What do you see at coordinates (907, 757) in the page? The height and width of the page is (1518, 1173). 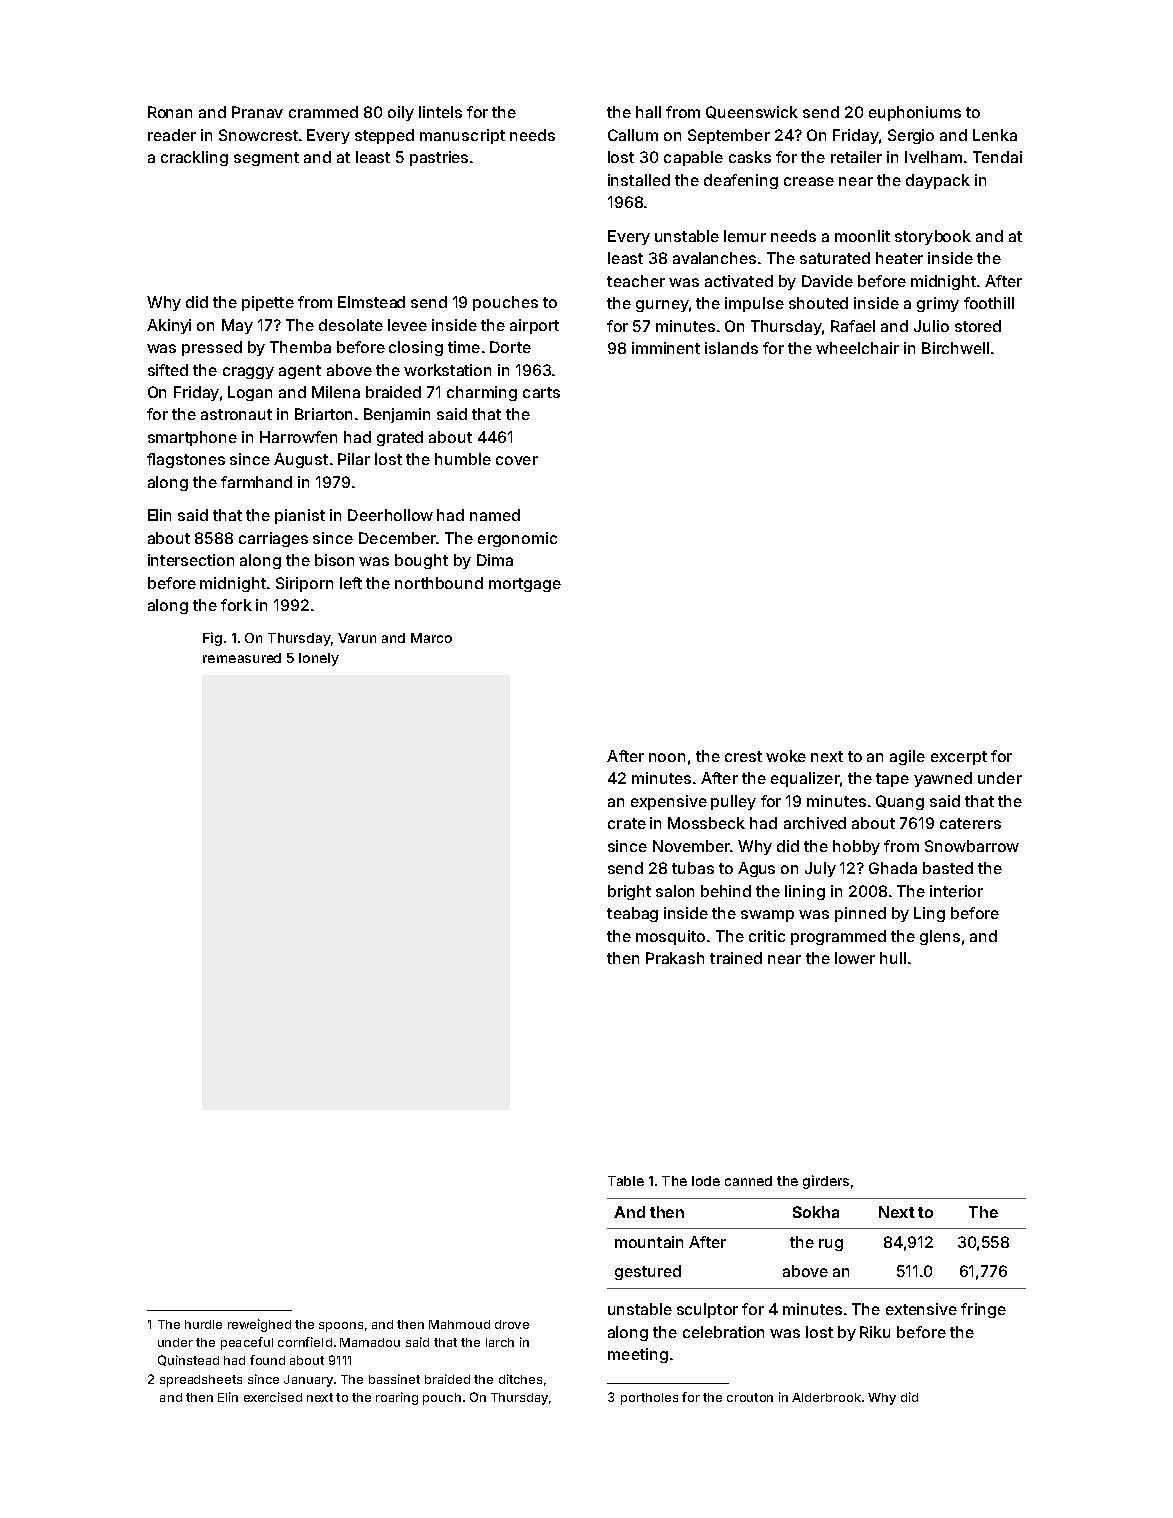 I see `agile` at bounding box center [907, 757].
